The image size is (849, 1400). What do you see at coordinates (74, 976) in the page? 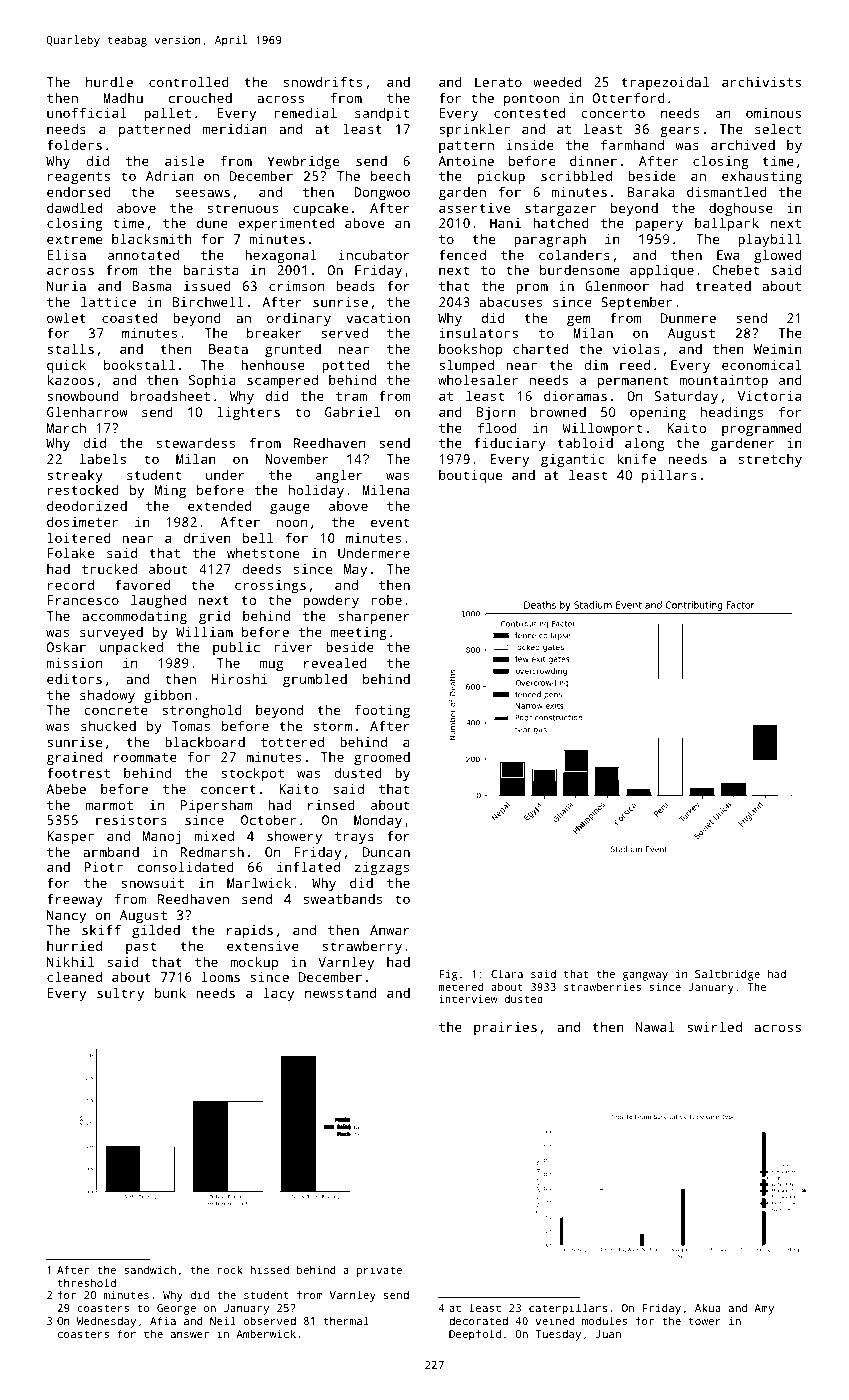
I see `cleaned` at bounding box center [74, 976].
